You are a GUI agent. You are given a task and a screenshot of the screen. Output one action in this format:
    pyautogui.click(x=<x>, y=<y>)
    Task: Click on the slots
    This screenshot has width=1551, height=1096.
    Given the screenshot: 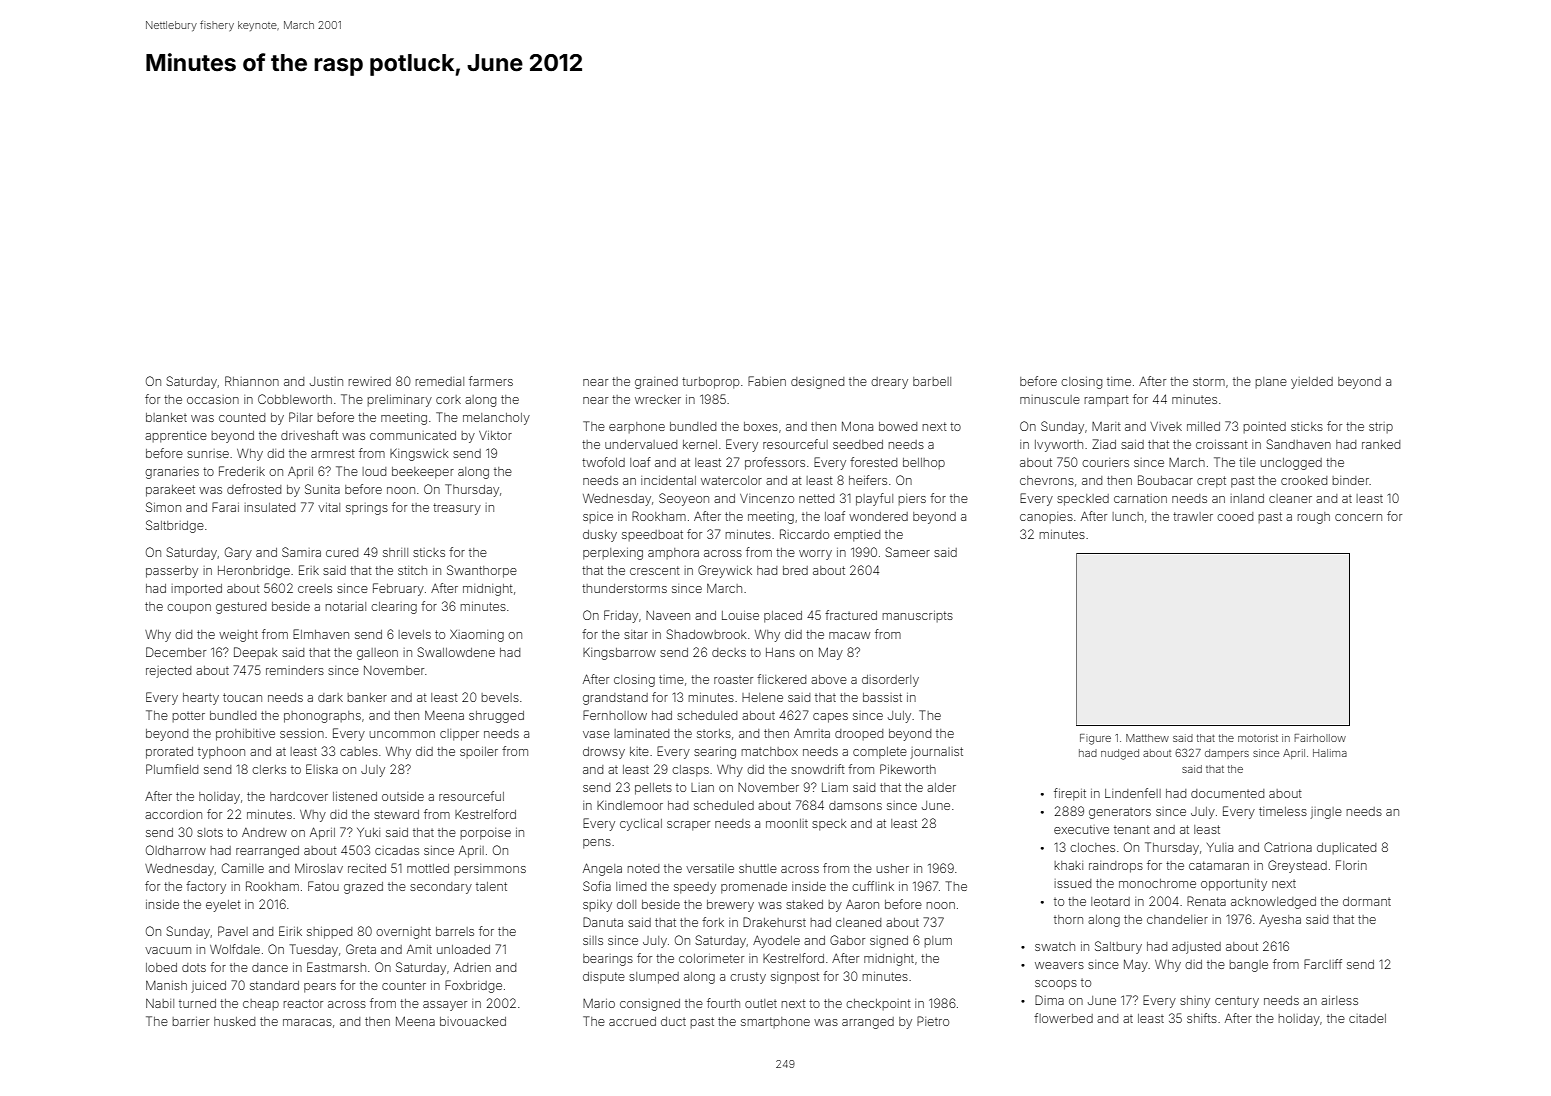 What is the action you would take?
    pyautogui.click(x=210, y=832)
